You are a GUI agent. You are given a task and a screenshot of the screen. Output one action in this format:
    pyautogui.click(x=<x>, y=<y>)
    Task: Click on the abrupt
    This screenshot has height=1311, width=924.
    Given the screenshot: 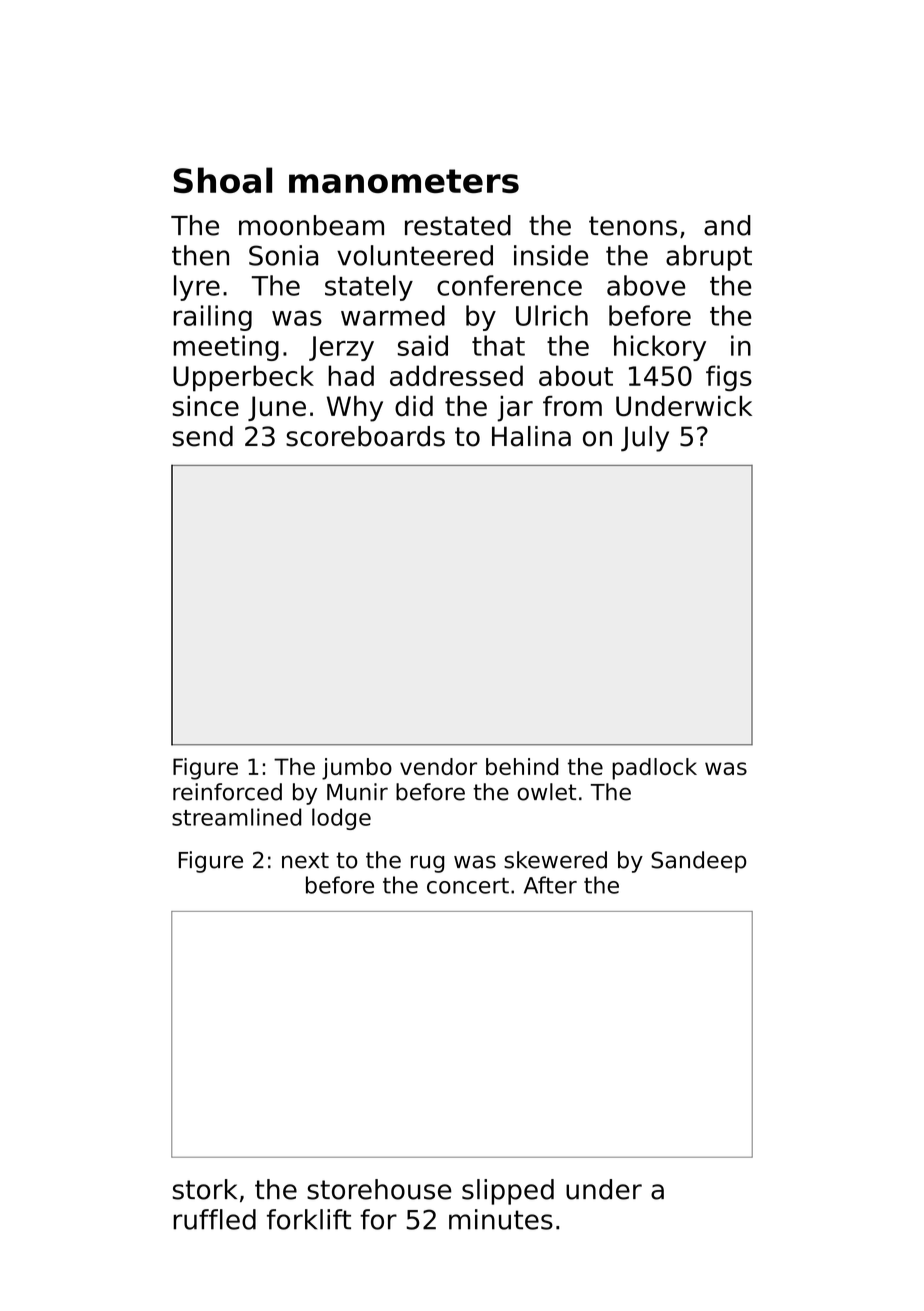 What is the action you would take?
    pyautogui.click(x=709, y=258)
